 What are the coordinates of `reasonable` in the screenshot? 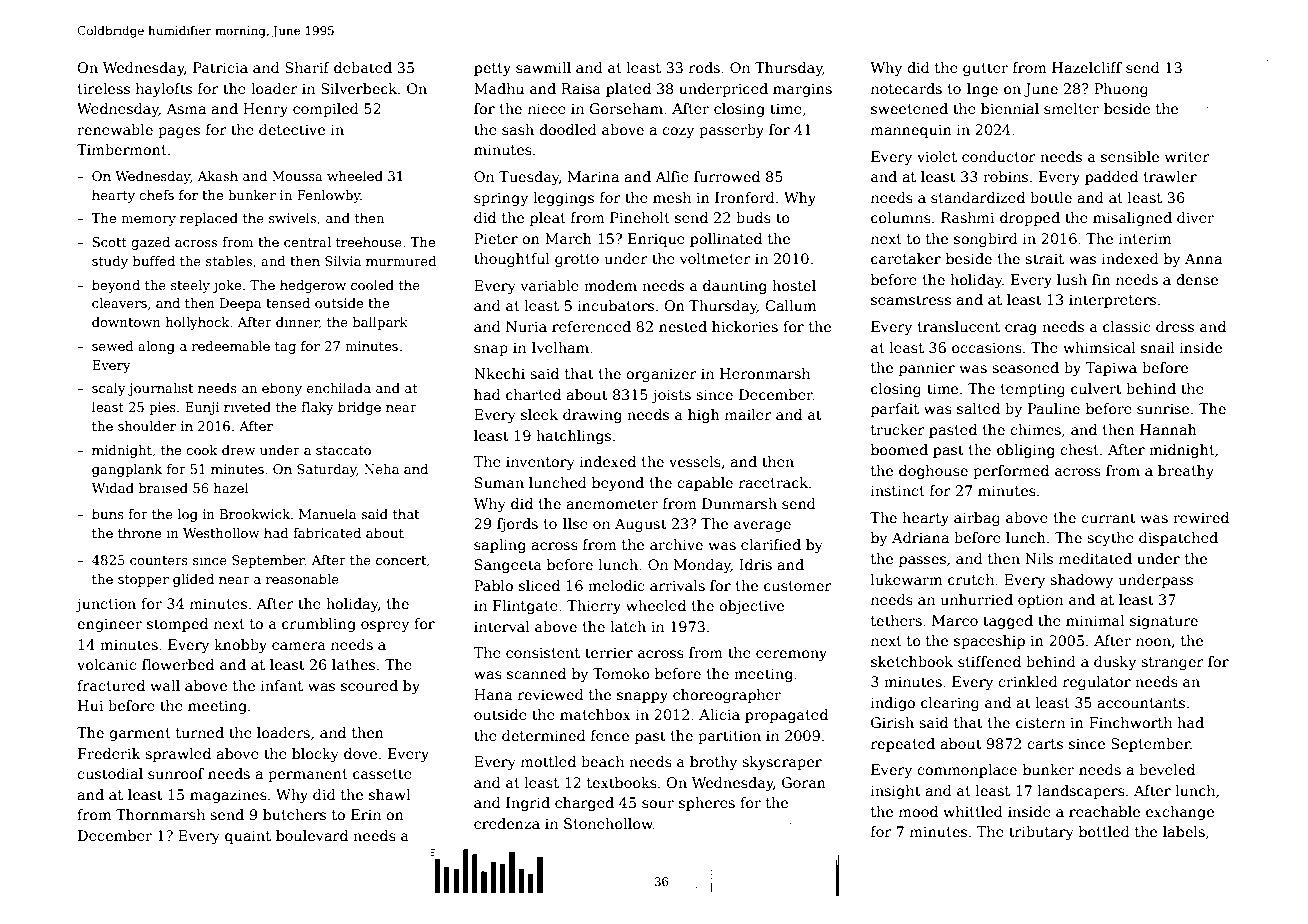 It's located at (302, 579).
